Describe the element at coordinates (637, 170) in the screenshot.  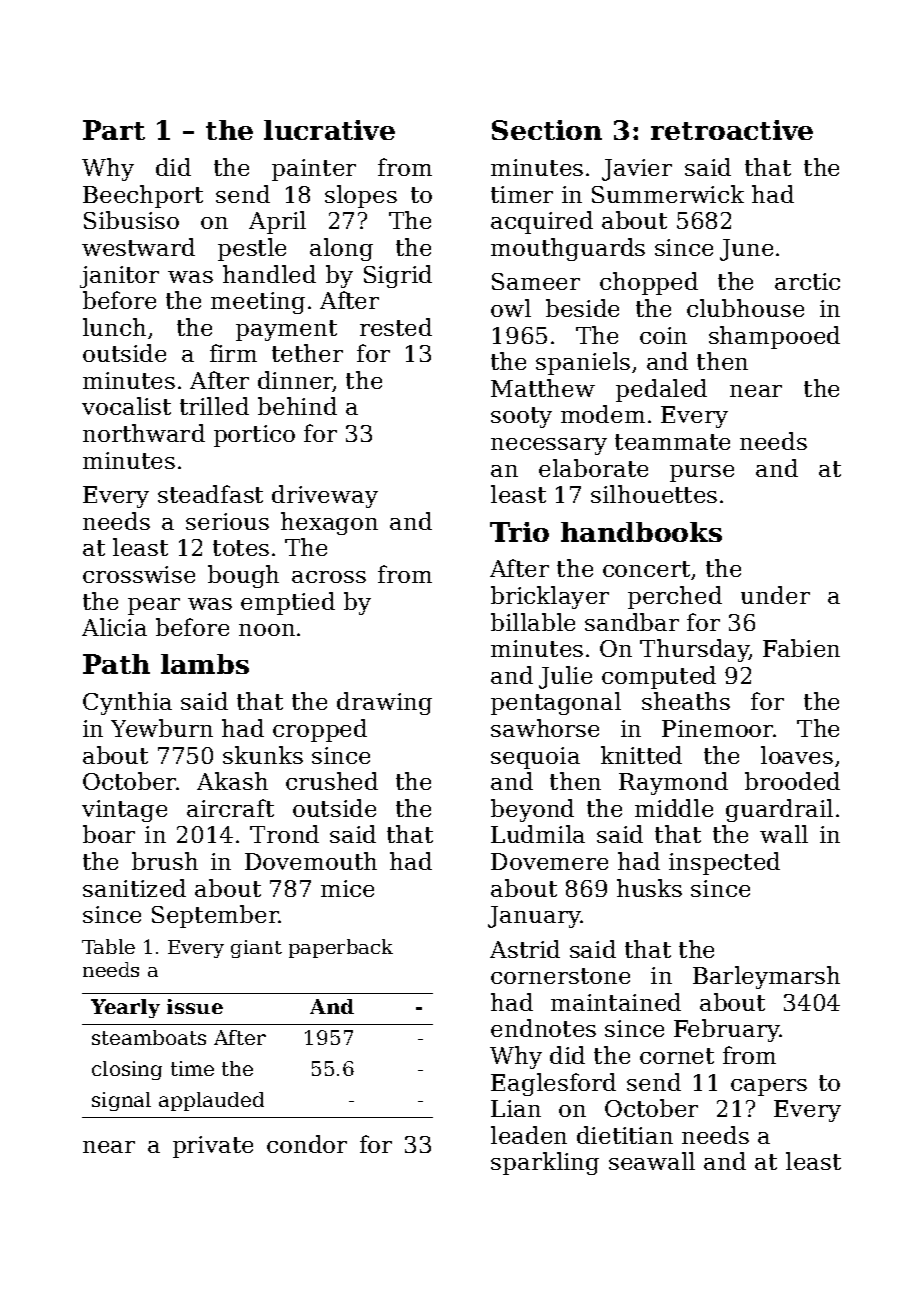
I see `Javier` at that location.
